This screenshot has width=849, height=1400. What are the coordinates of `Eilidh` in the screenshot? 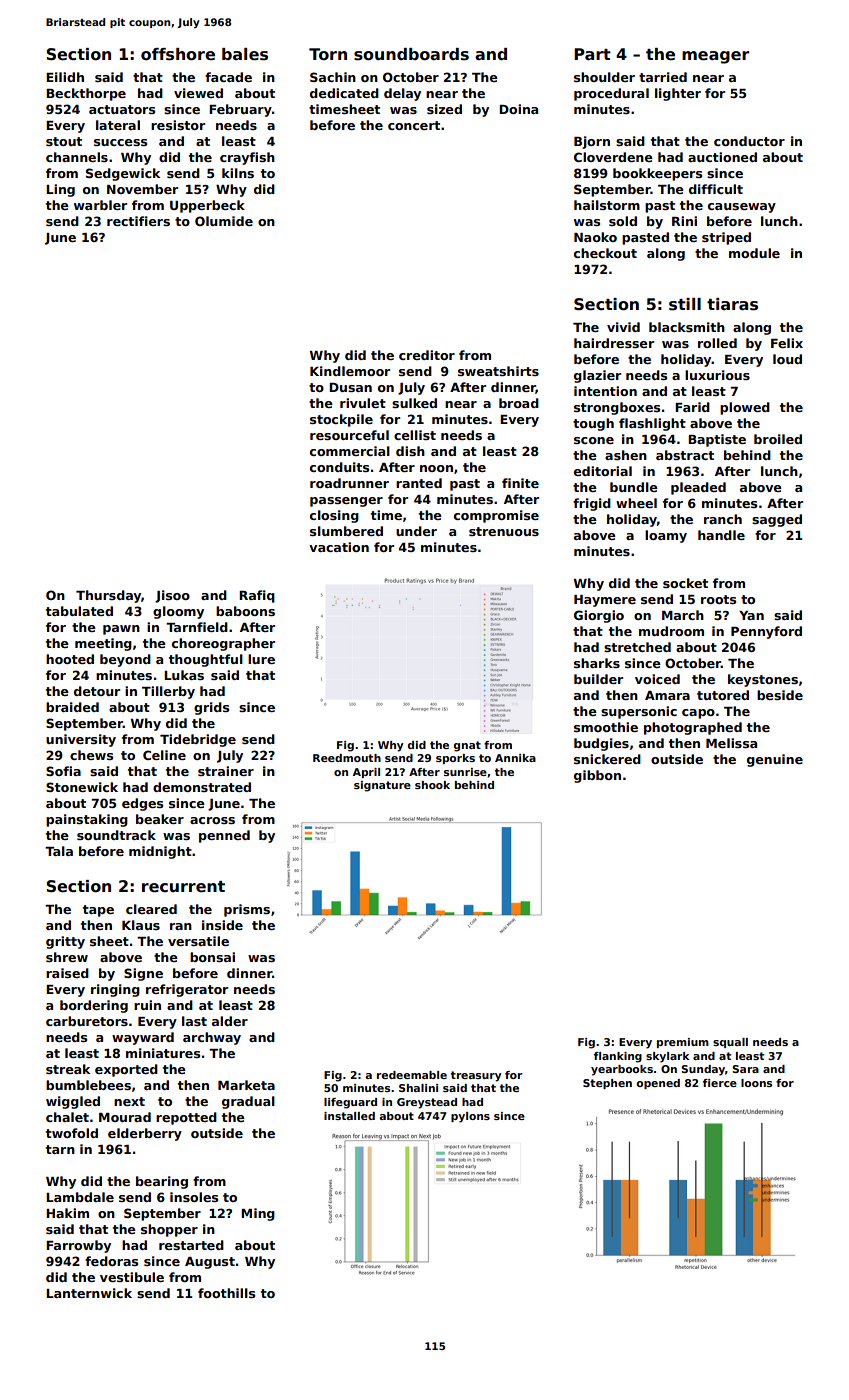 It's located at (65, 77).
